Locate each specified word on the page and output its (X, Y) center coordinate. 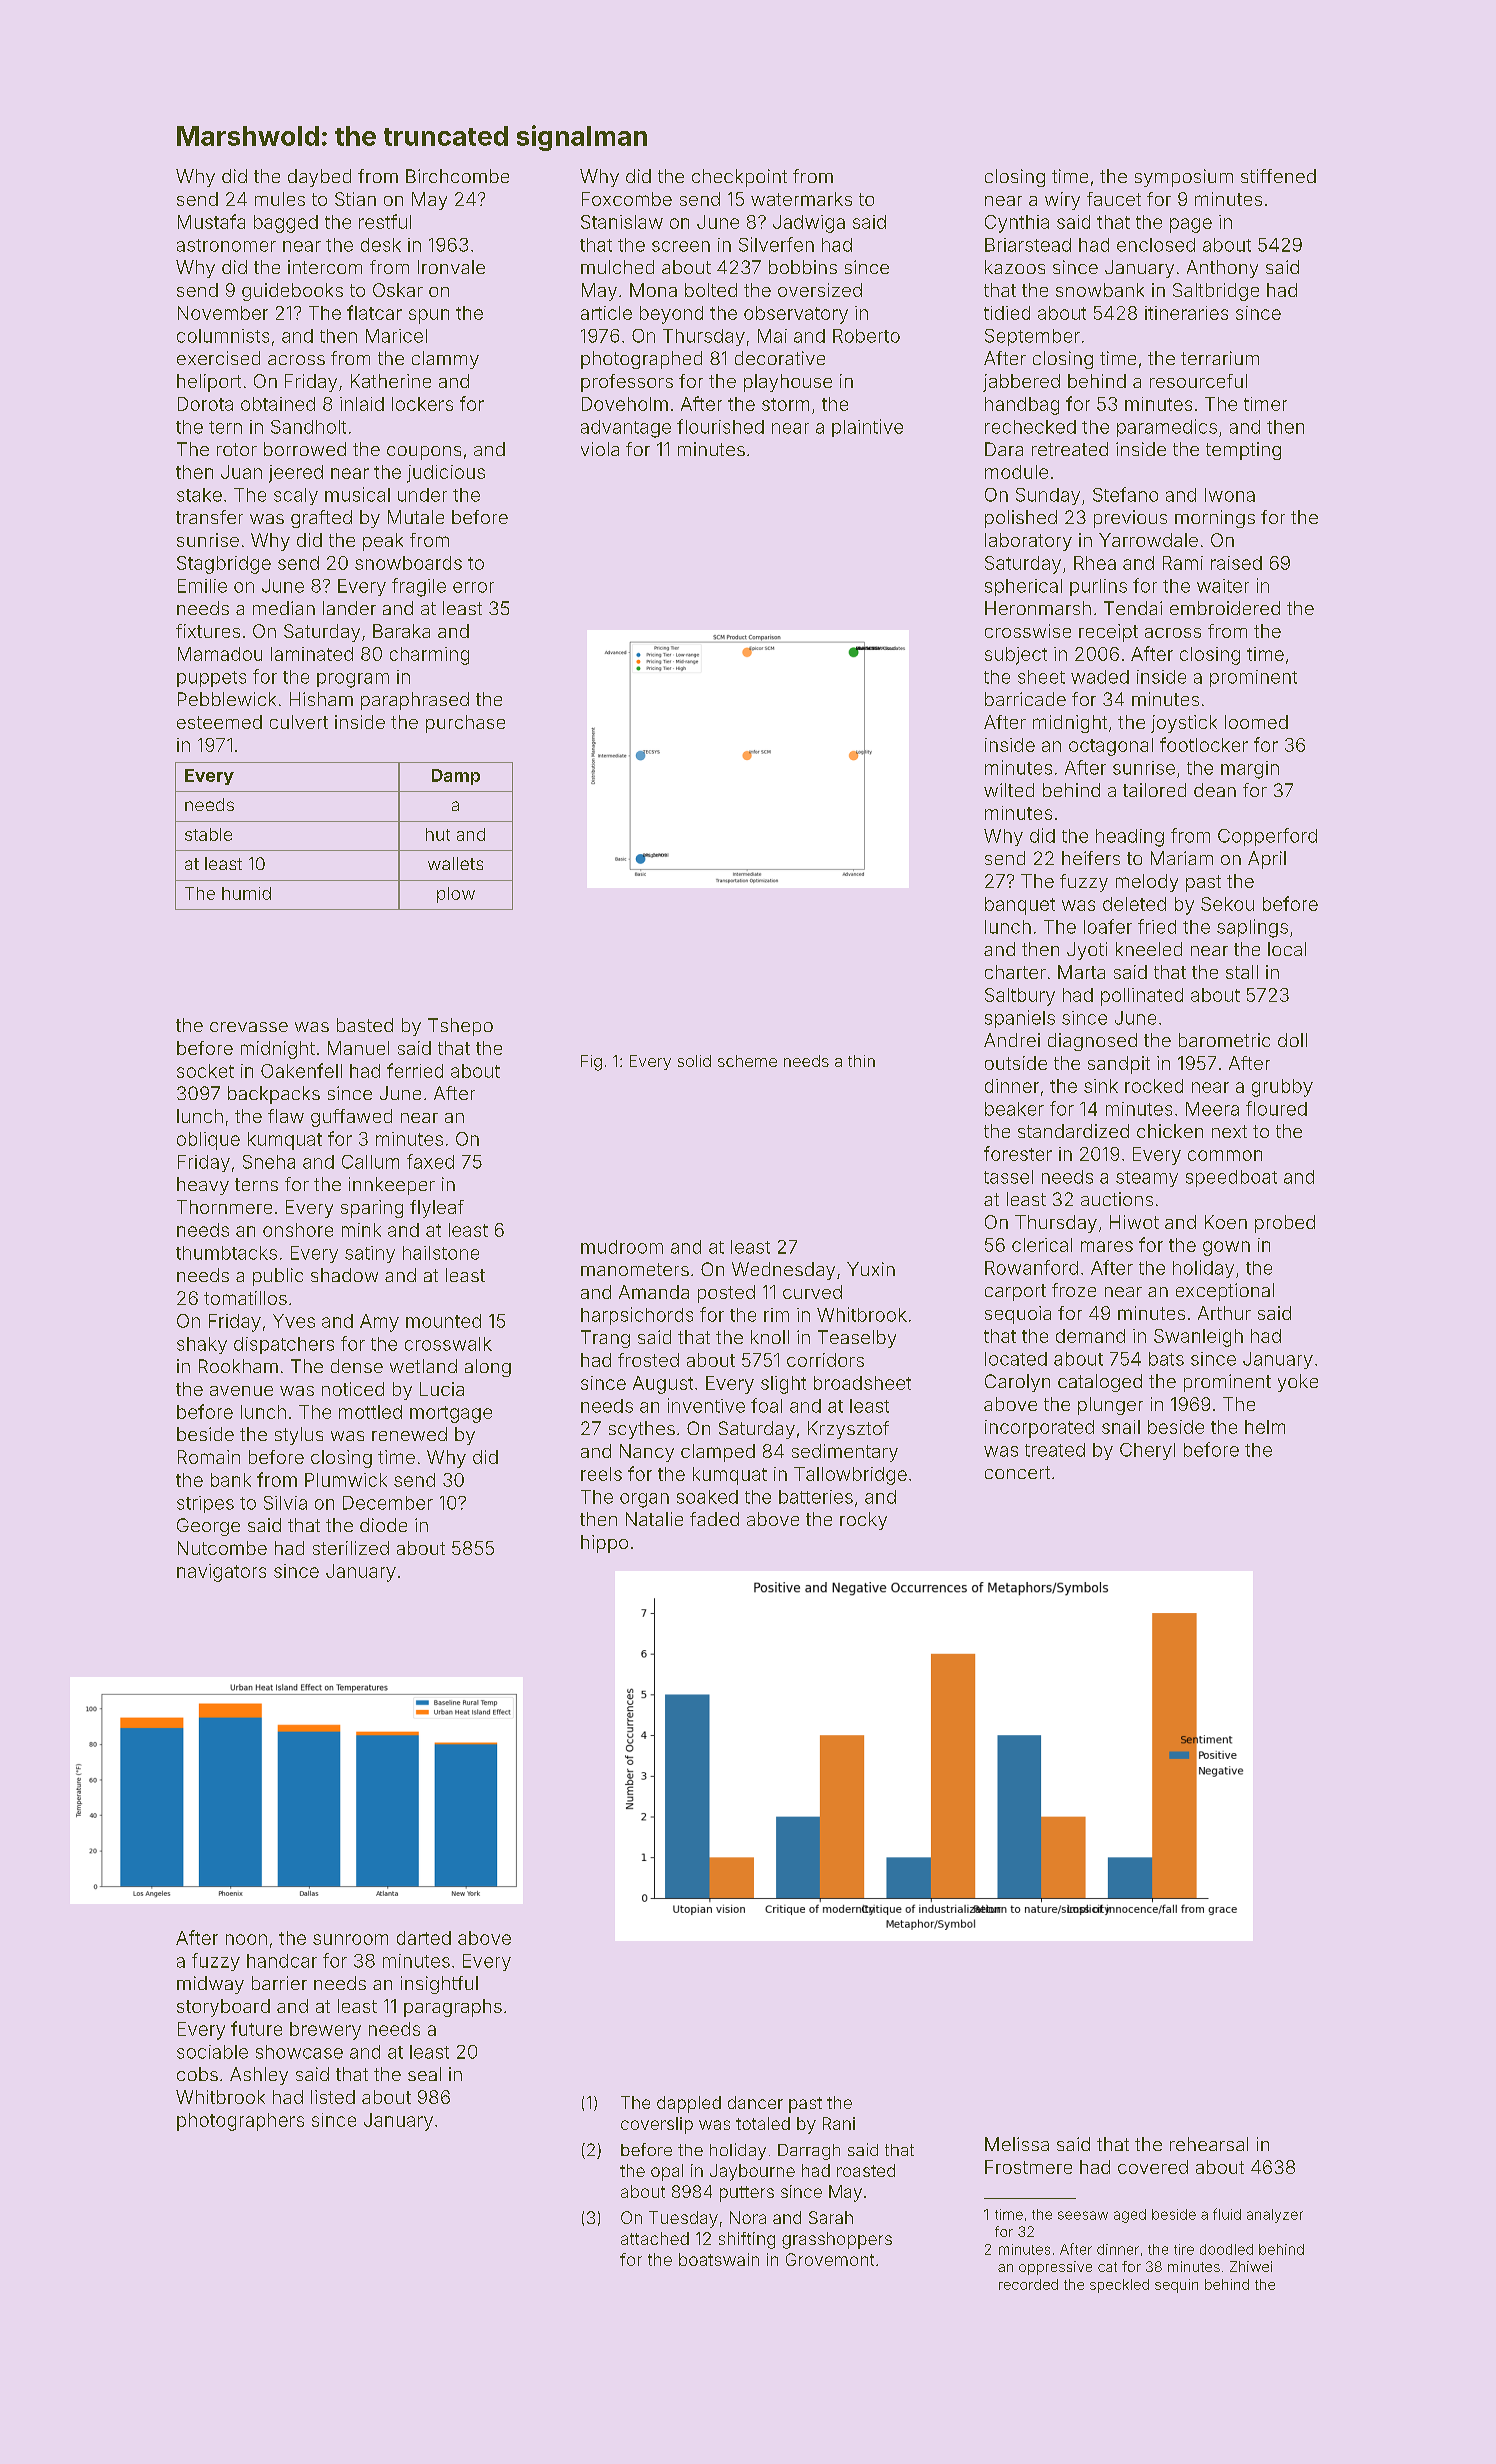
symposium (1184, 178)
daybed (319, 178)
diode (383, 1525)
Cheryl (1147, 1451)
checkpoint (739, 178)
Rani (839, 2123)
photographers (240, 2122)
